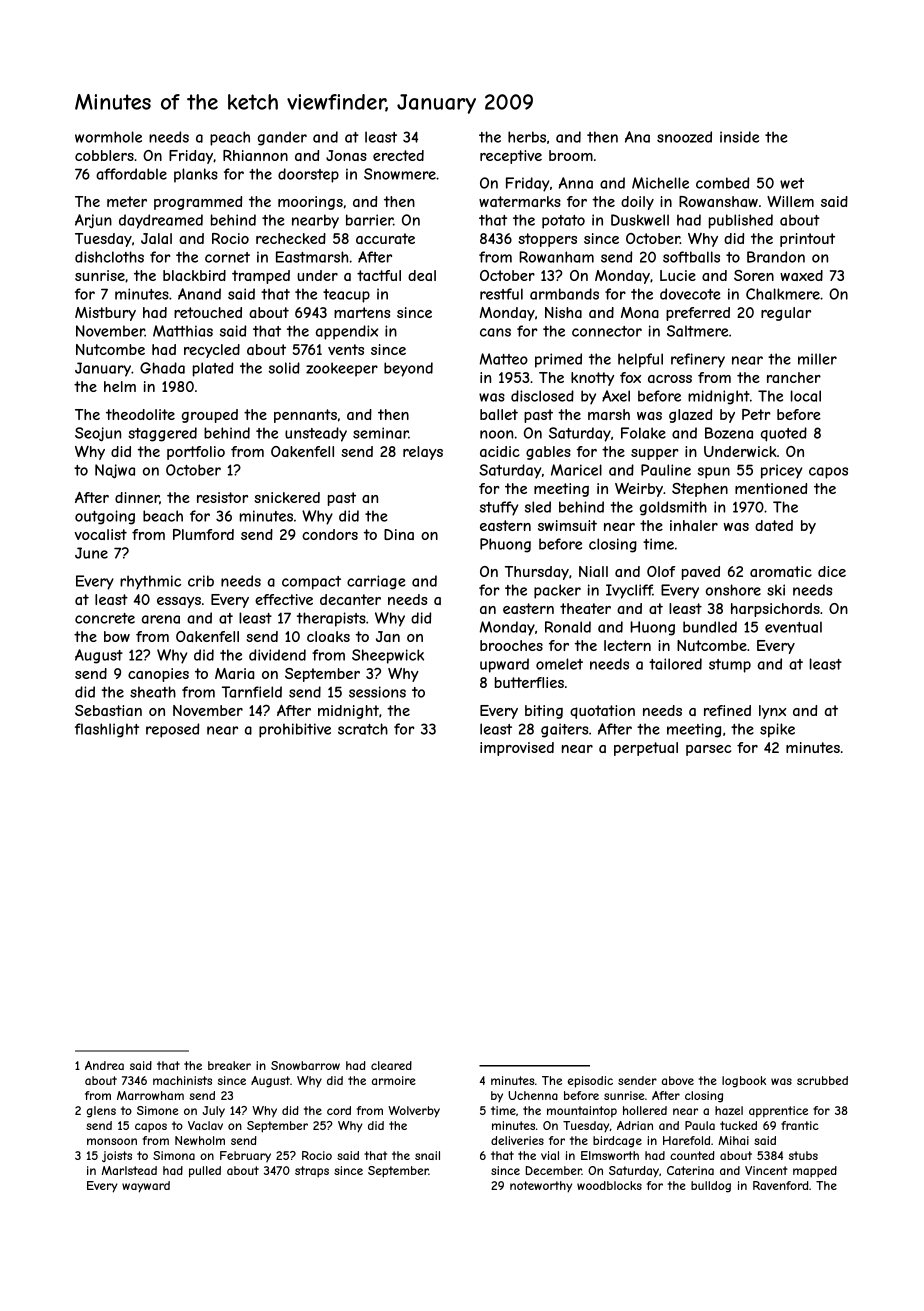 The width and height of the page is (924, 1311). I want to click on Lucie, so click(678, 275).
